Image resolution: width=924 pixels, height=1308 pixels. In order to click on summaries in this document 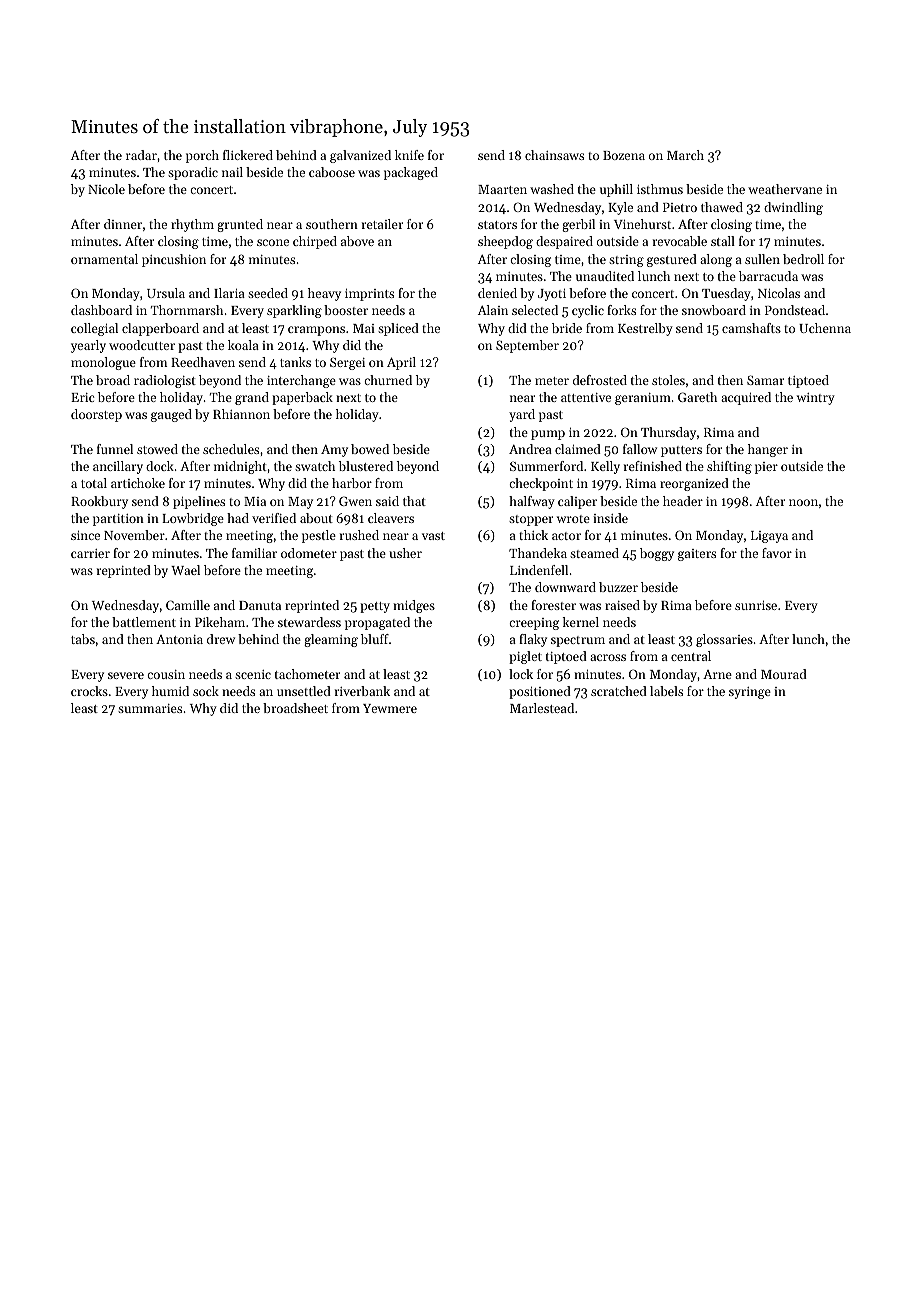, I will do `click(150, 708)`.
